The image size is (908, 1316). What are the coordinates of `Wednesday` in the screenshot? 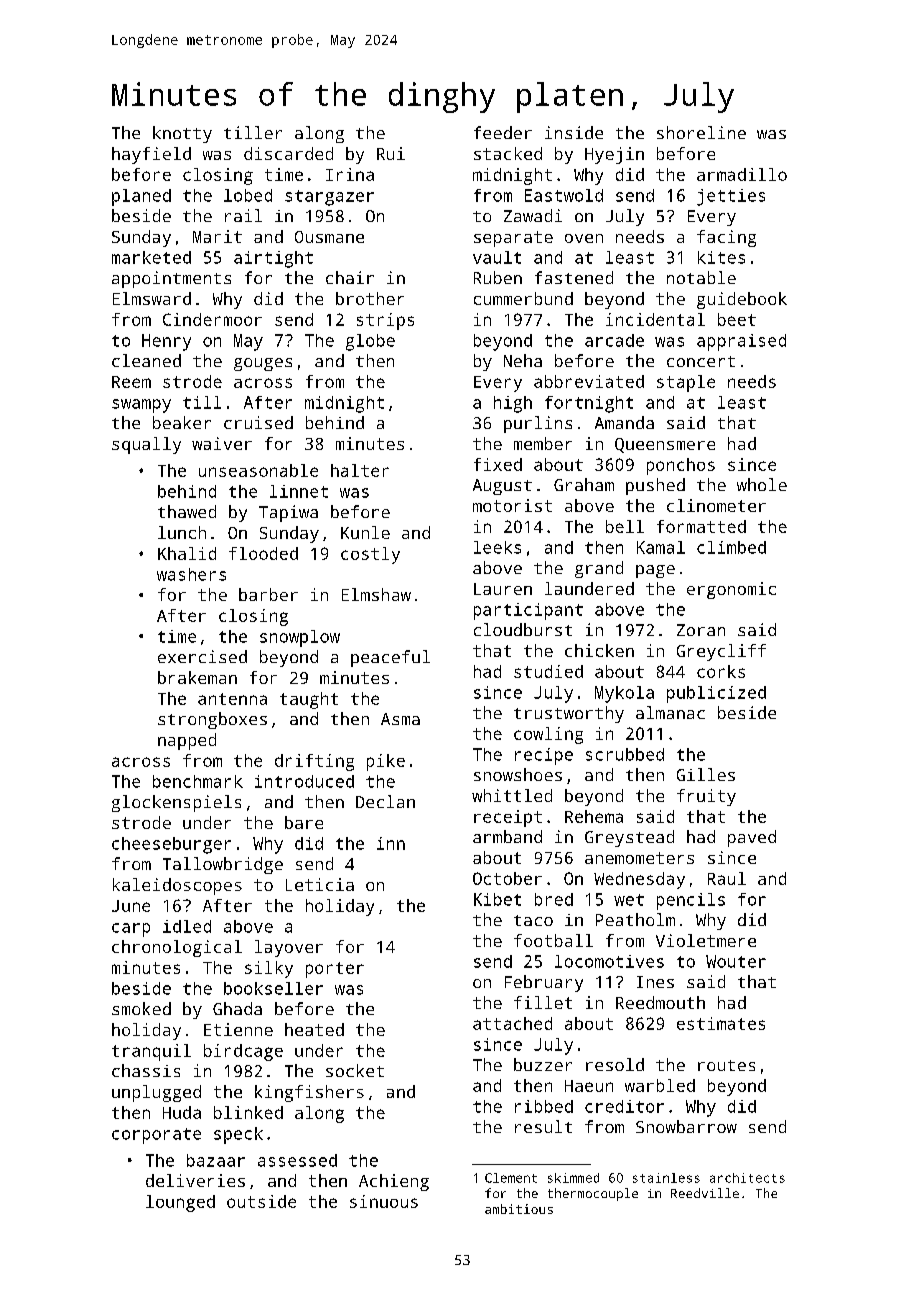 It's located at (639, 880).
